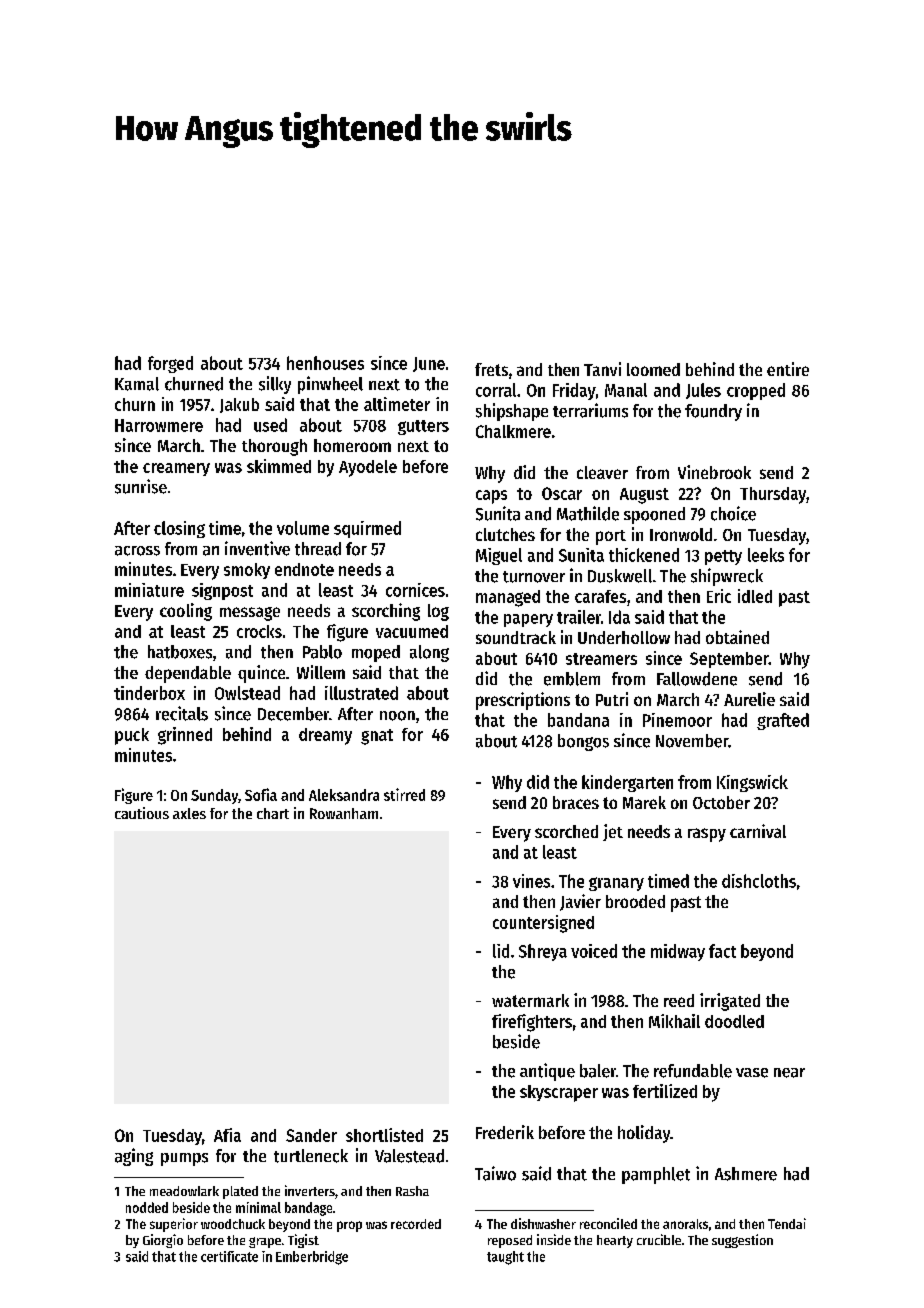 The width and height of the document is (924, 1308). What do you see at coordinates (789, 1073) in the document?
I see `near` at bounding box center [789, 1073].
